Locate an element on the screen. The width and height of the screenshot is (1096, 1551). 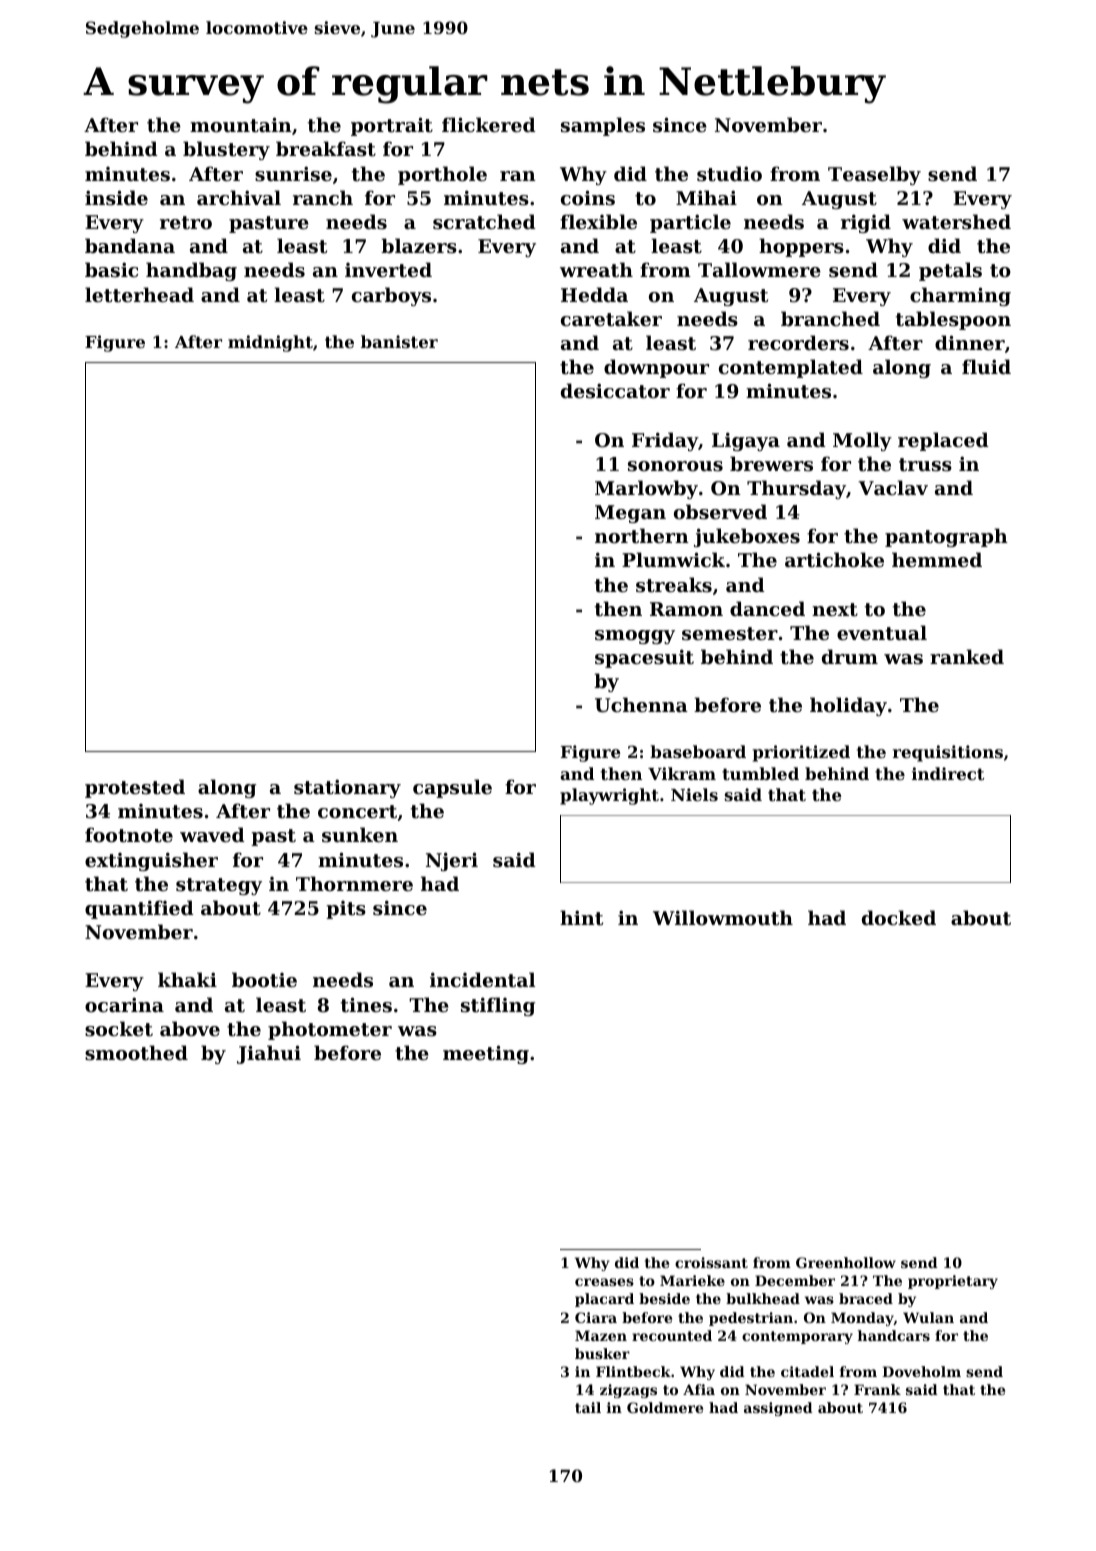
Megan is located at coordinates (630, 514).
